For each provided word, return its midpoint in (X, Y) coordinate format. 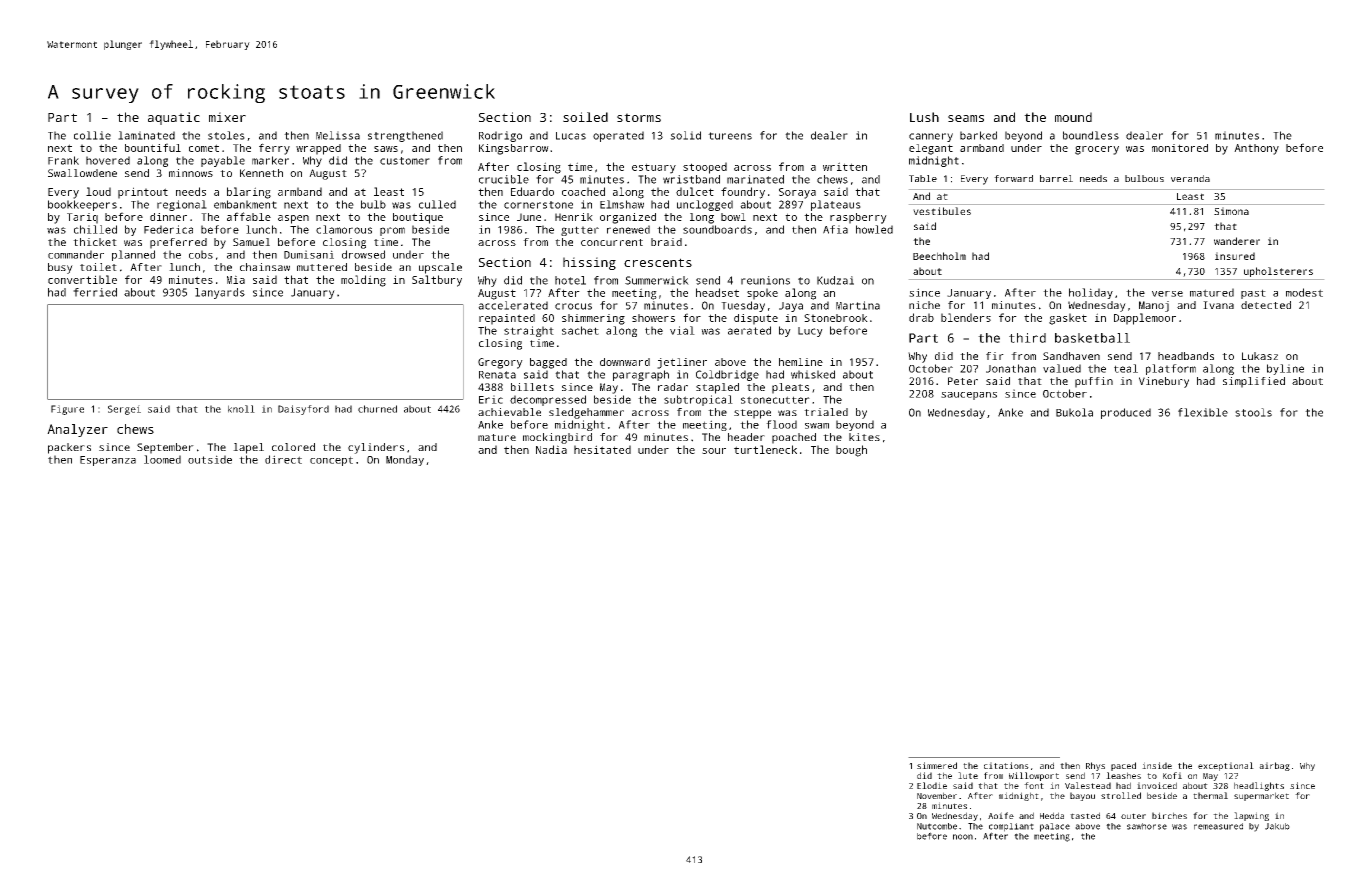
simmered (937, 765)
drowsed (363, 254)
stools (1253, 412)
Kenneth (261, 173)
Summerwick (657, 280)
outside (210, 459)
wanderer (1237, 241)
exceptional (1226, 766)
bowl (733, 217)
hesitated (602, 449)
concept (331, 461)
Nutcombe (937, 826)
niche (924, 305)
